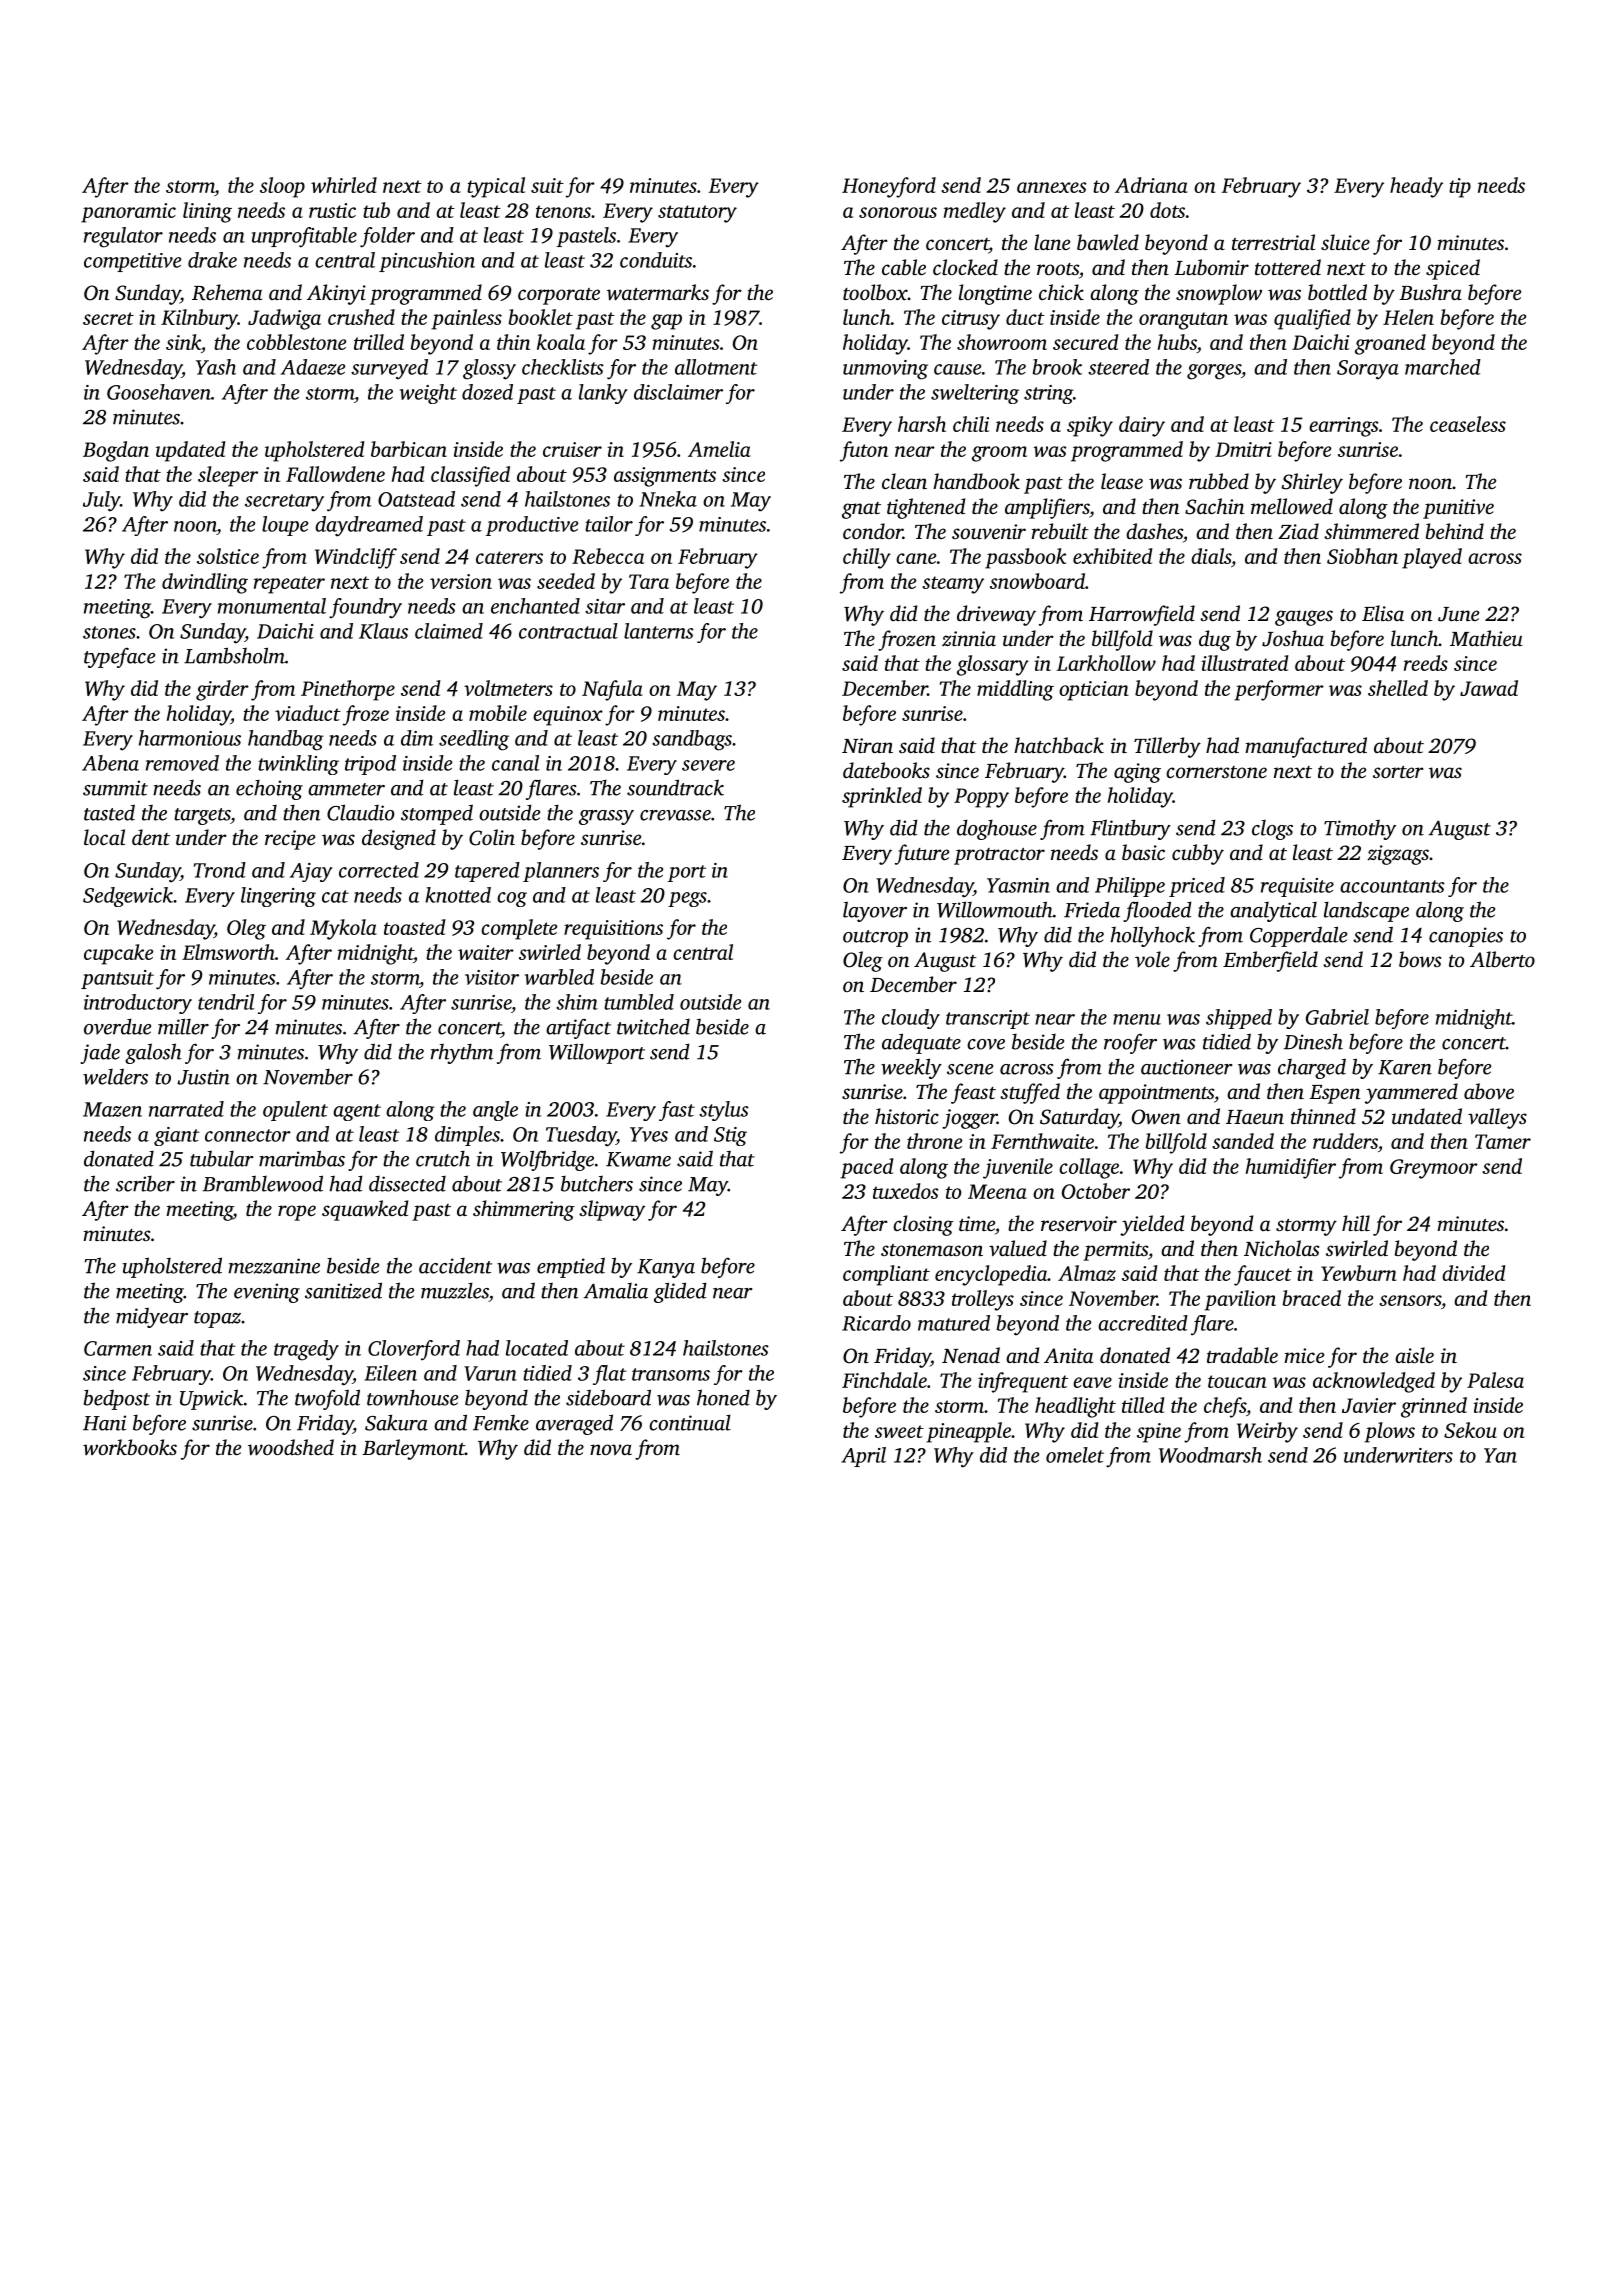  Describe the element at coordinates (313, 367) in the page. I see `Adaeze` at that location.
